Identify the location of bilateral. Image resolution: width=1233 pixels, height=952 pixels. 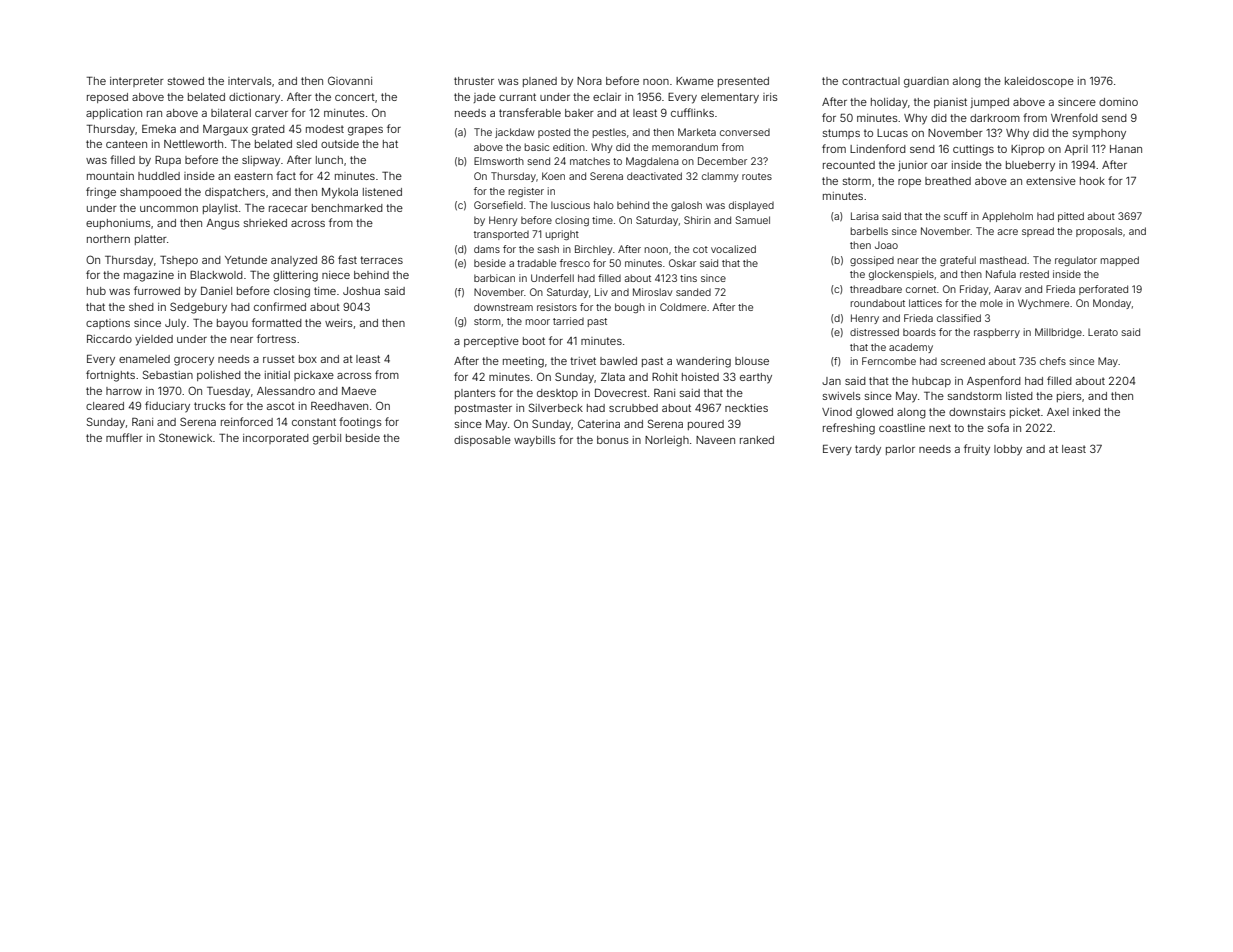
(231, 113).
